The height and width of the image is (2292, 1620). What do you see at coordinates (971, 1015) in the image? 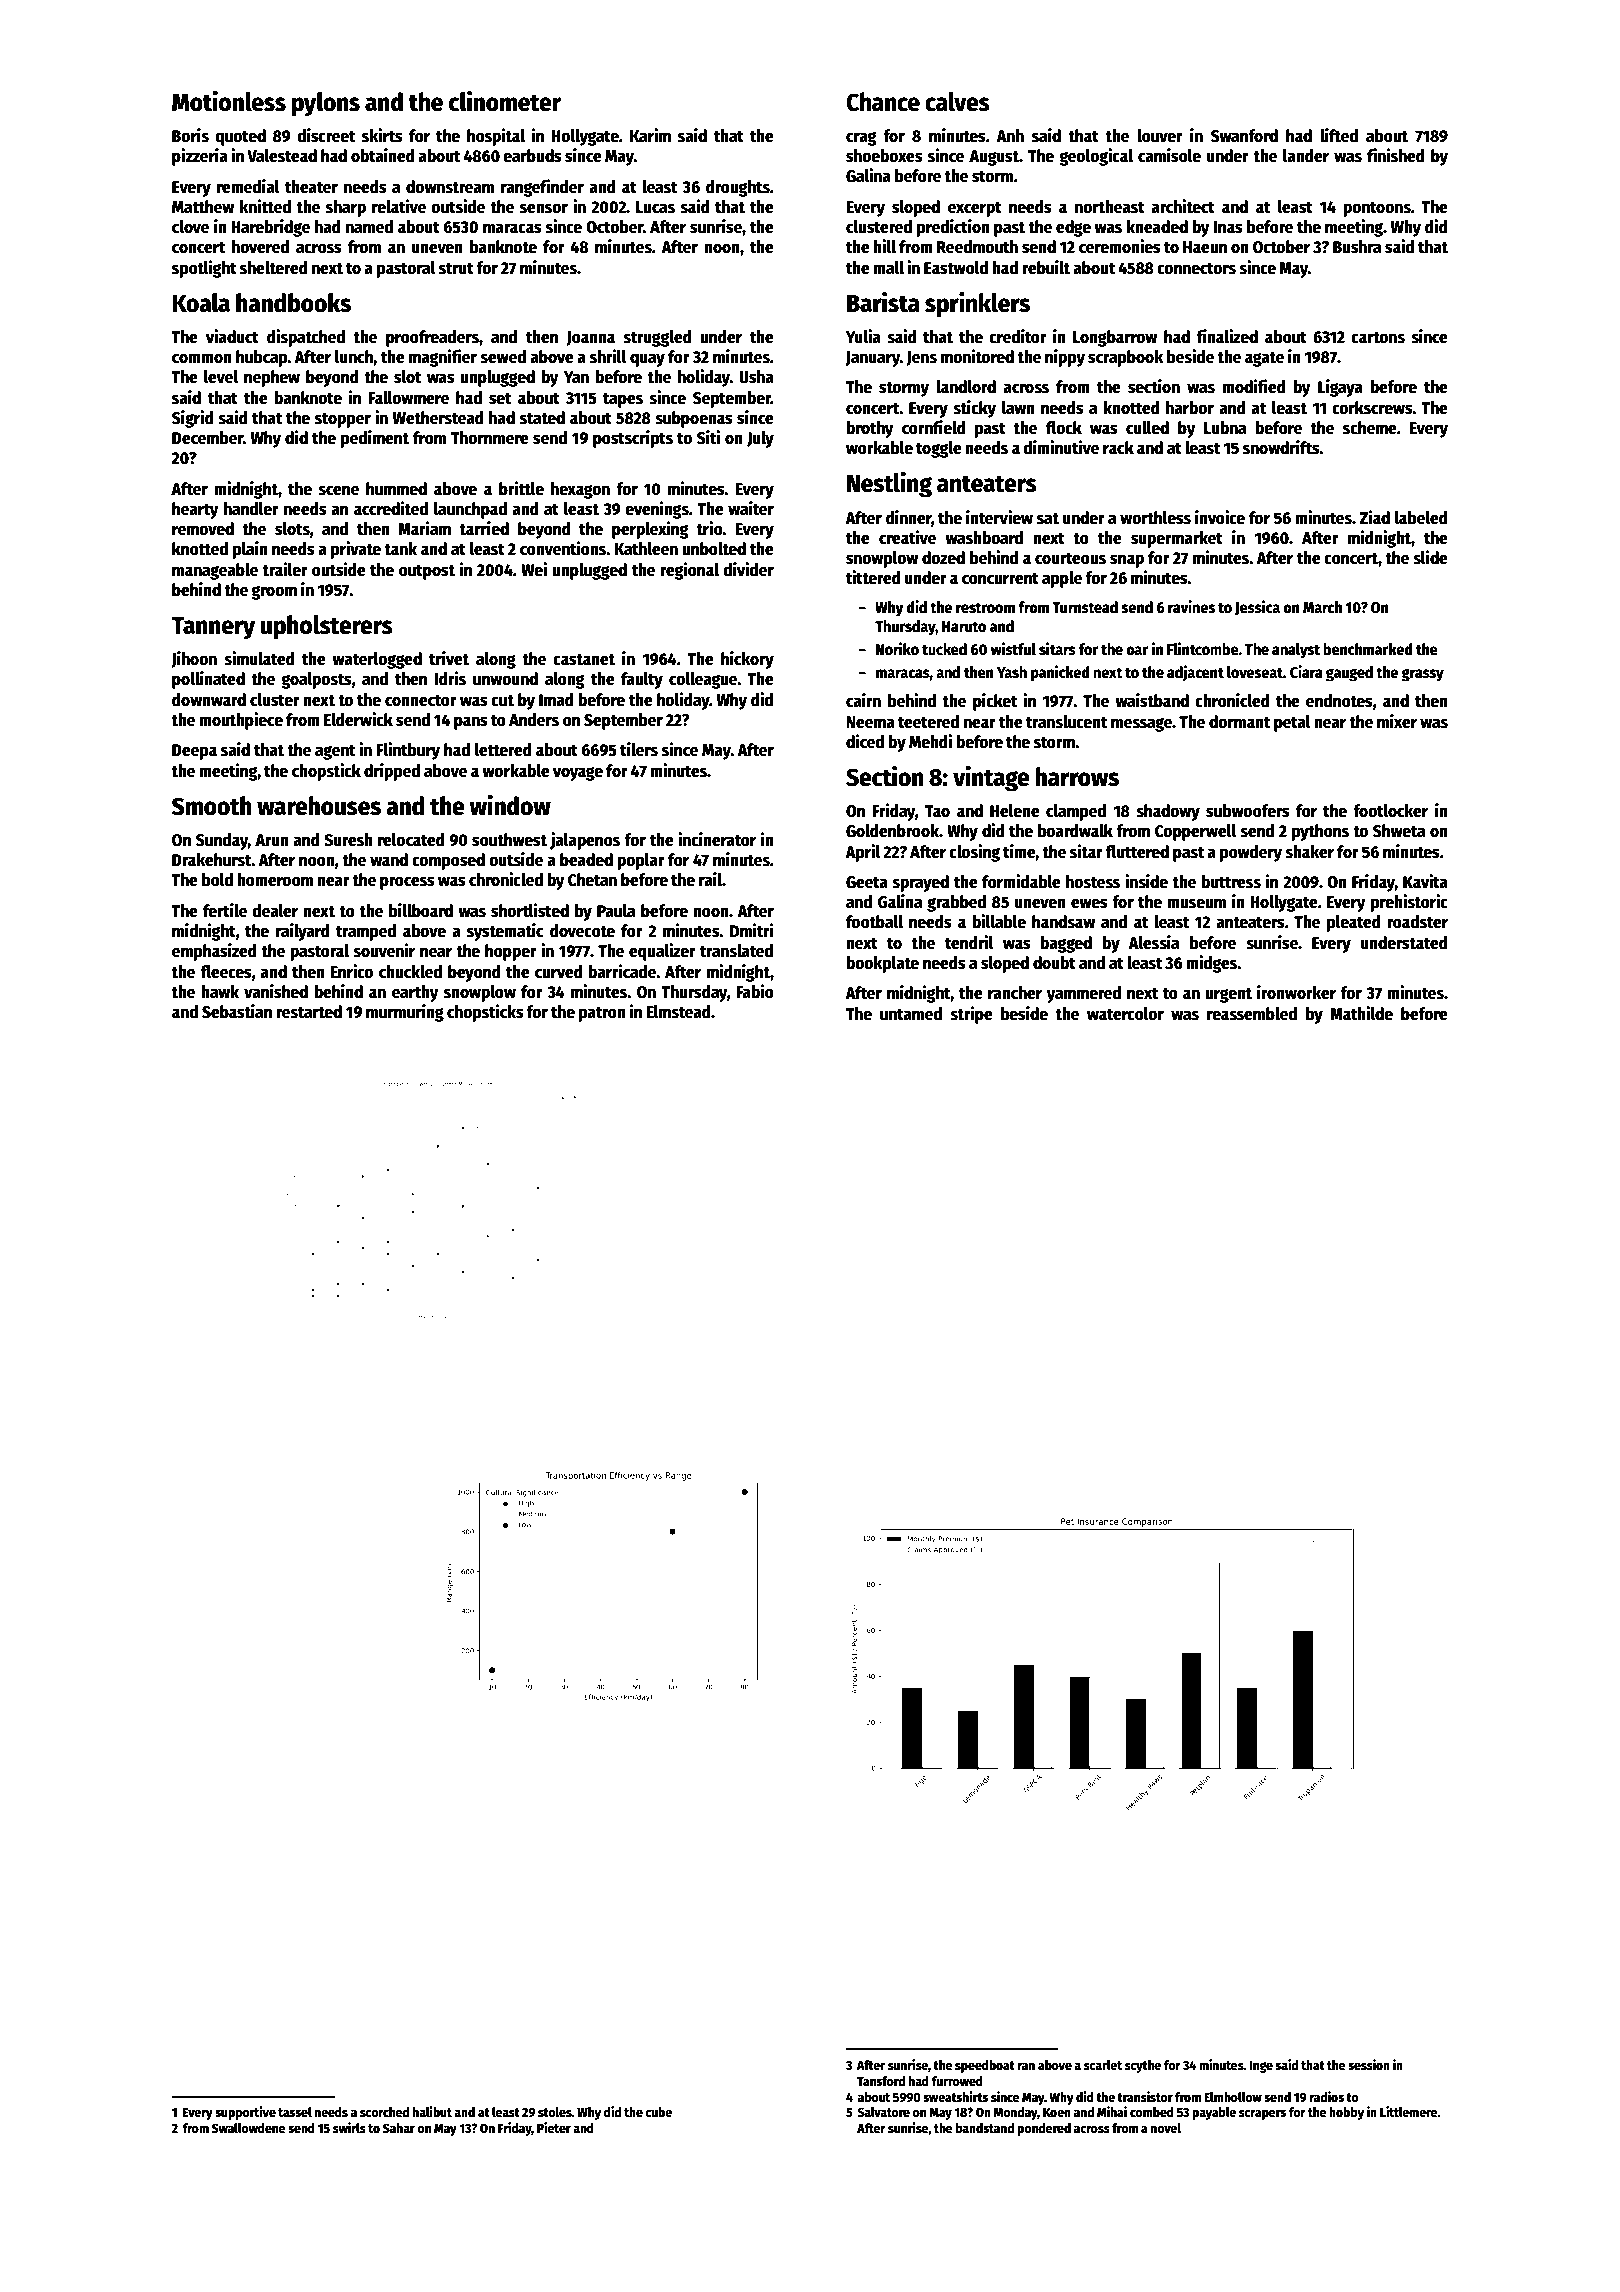
I see `stripe` at bounding box center [971, 1015].
